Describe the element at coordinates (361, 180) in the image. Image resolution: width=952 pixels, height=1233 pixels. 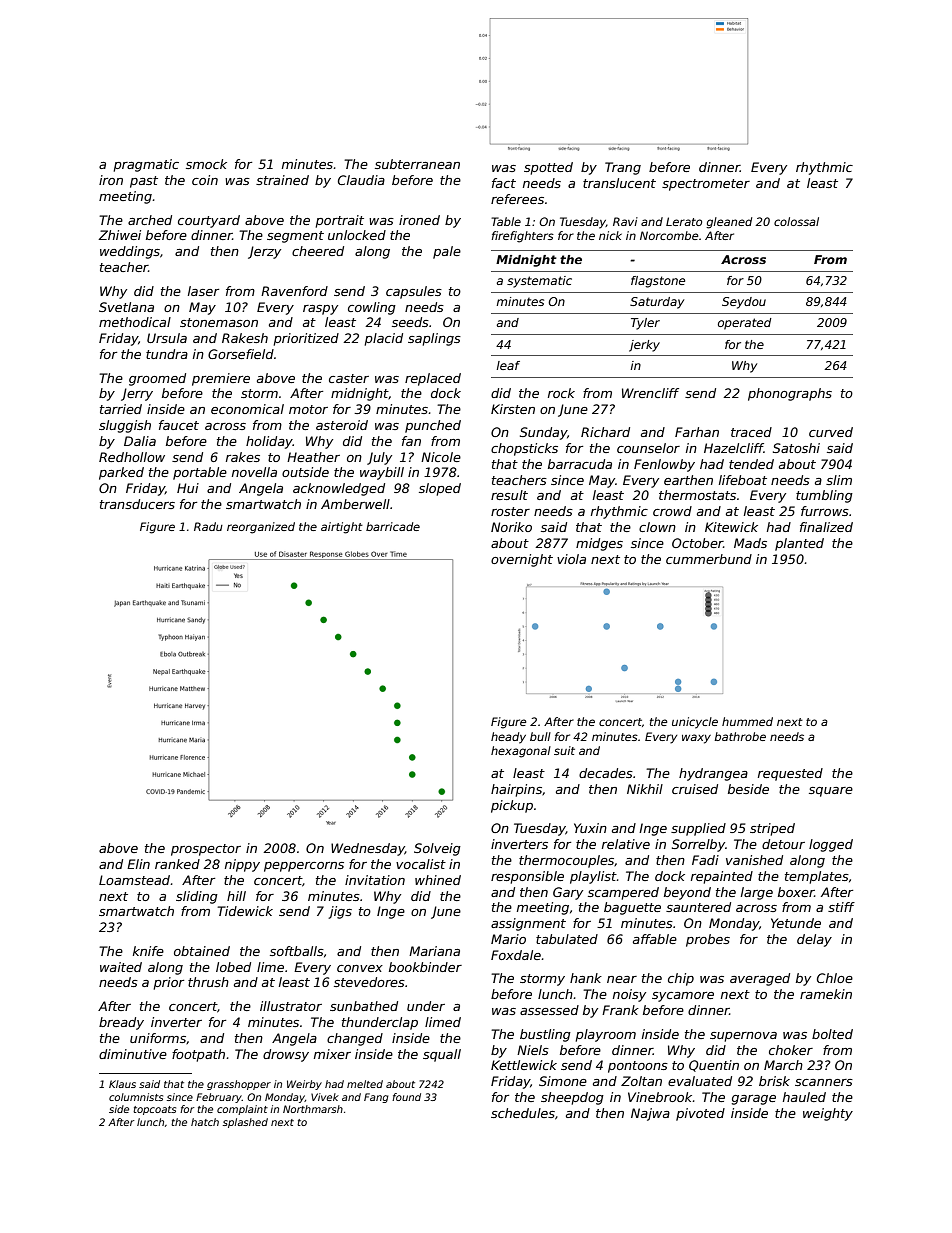
I see `Claudia` at that location.
